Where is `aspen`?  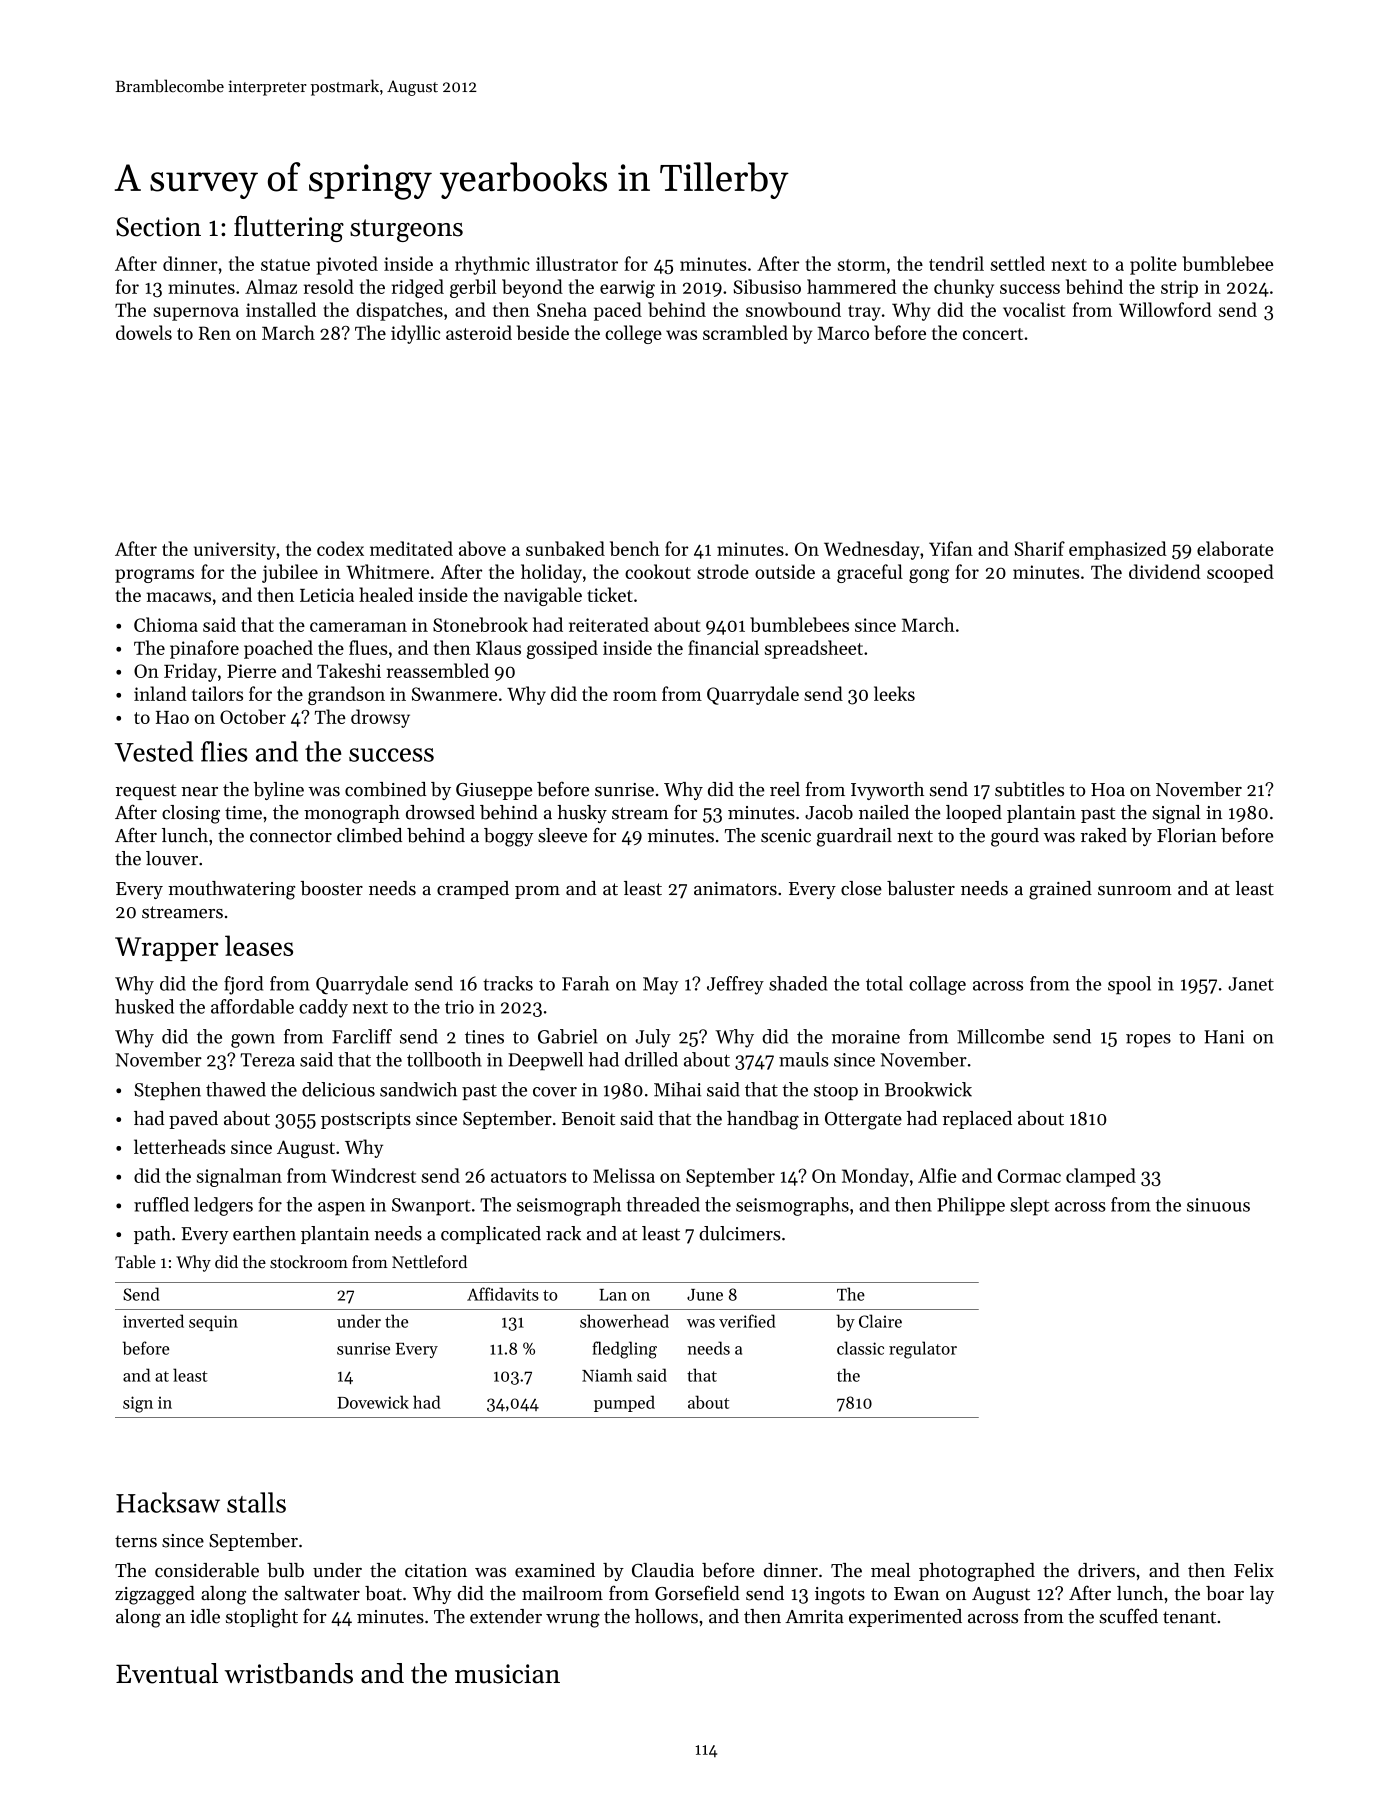 aspen is located at coordinates (341, 1209).
